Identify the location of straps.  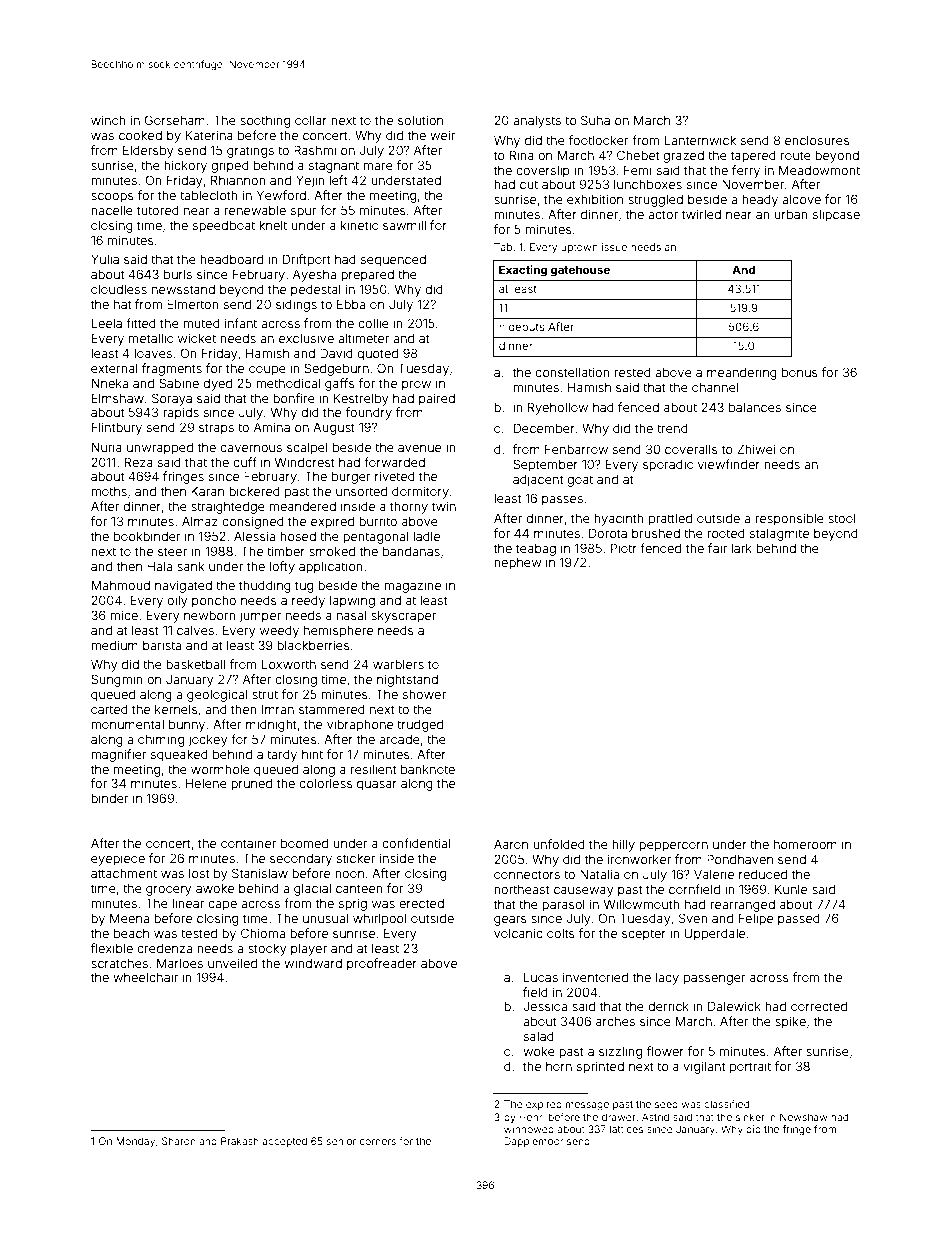
(216, 429).
